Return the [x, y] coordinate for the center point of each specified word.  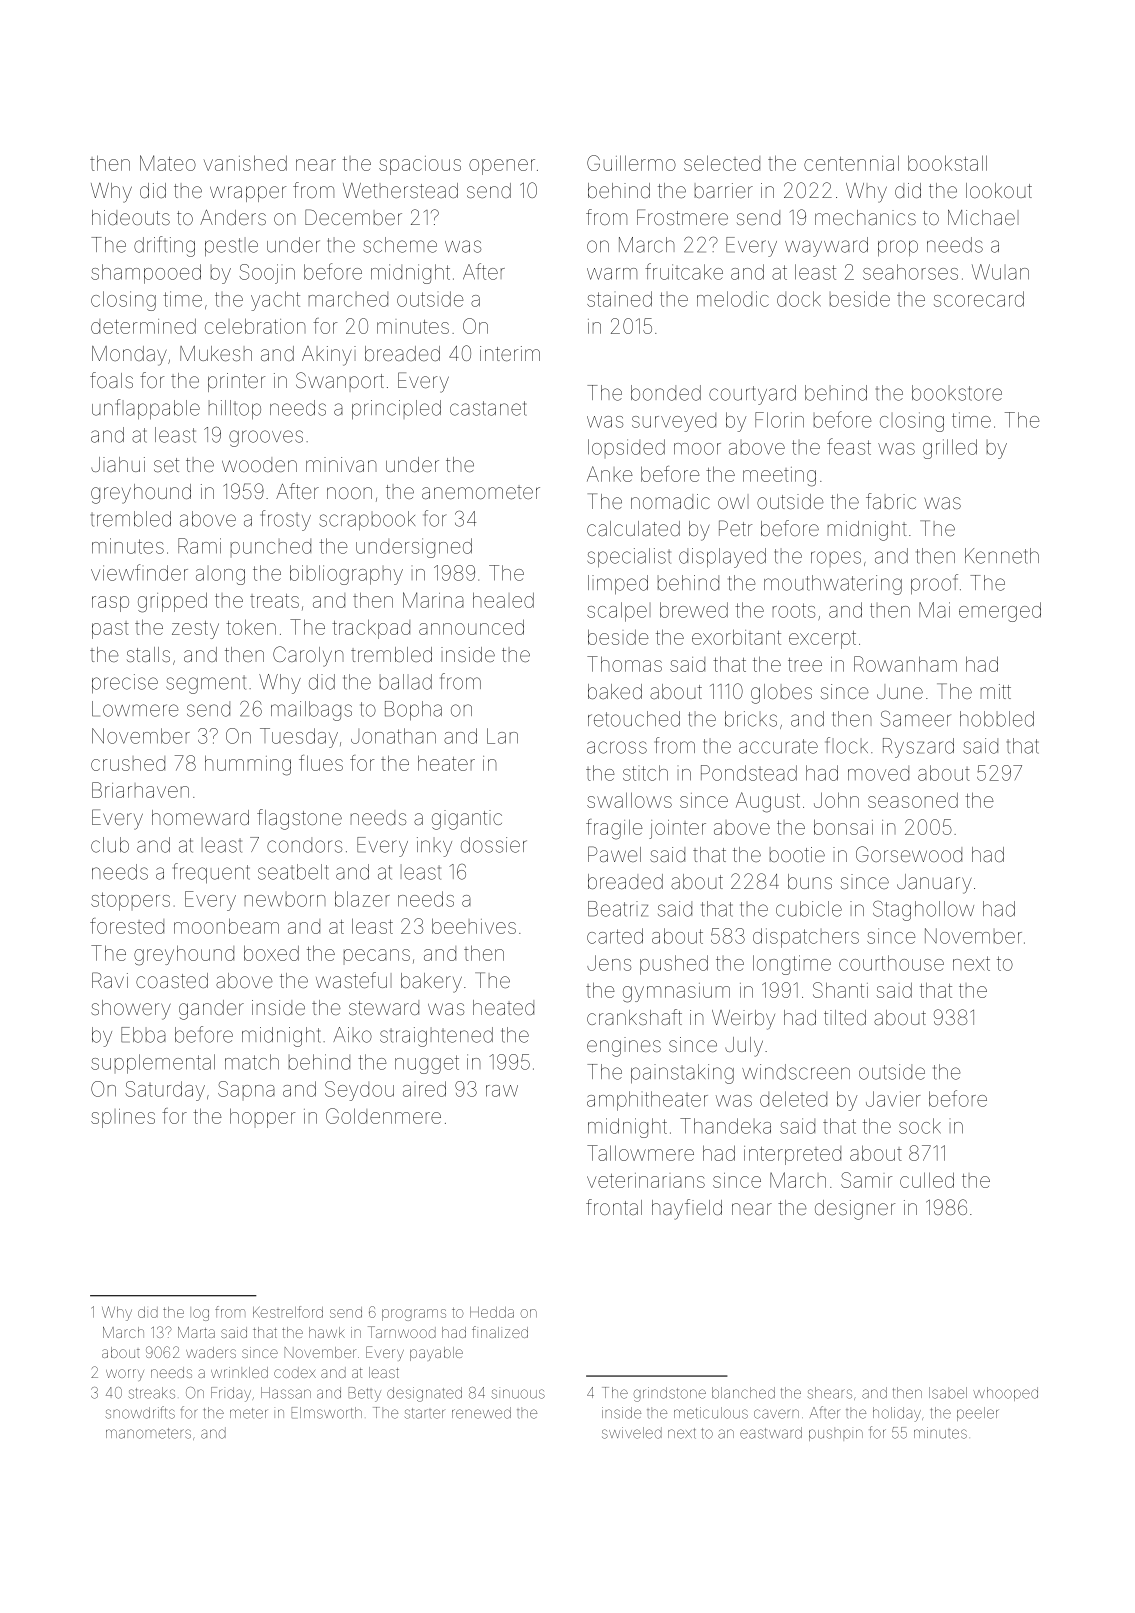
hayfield [687, 1209]
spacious [420, 165]
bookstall [947, 163]
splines [123, 1118]
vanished [245, 163]
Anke [610, 474]
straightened [436, 1037]
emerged [1000, 612]
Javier [893, 1099]
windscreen [796, 1072]
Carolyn [308, 656]
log [199, 1314]
